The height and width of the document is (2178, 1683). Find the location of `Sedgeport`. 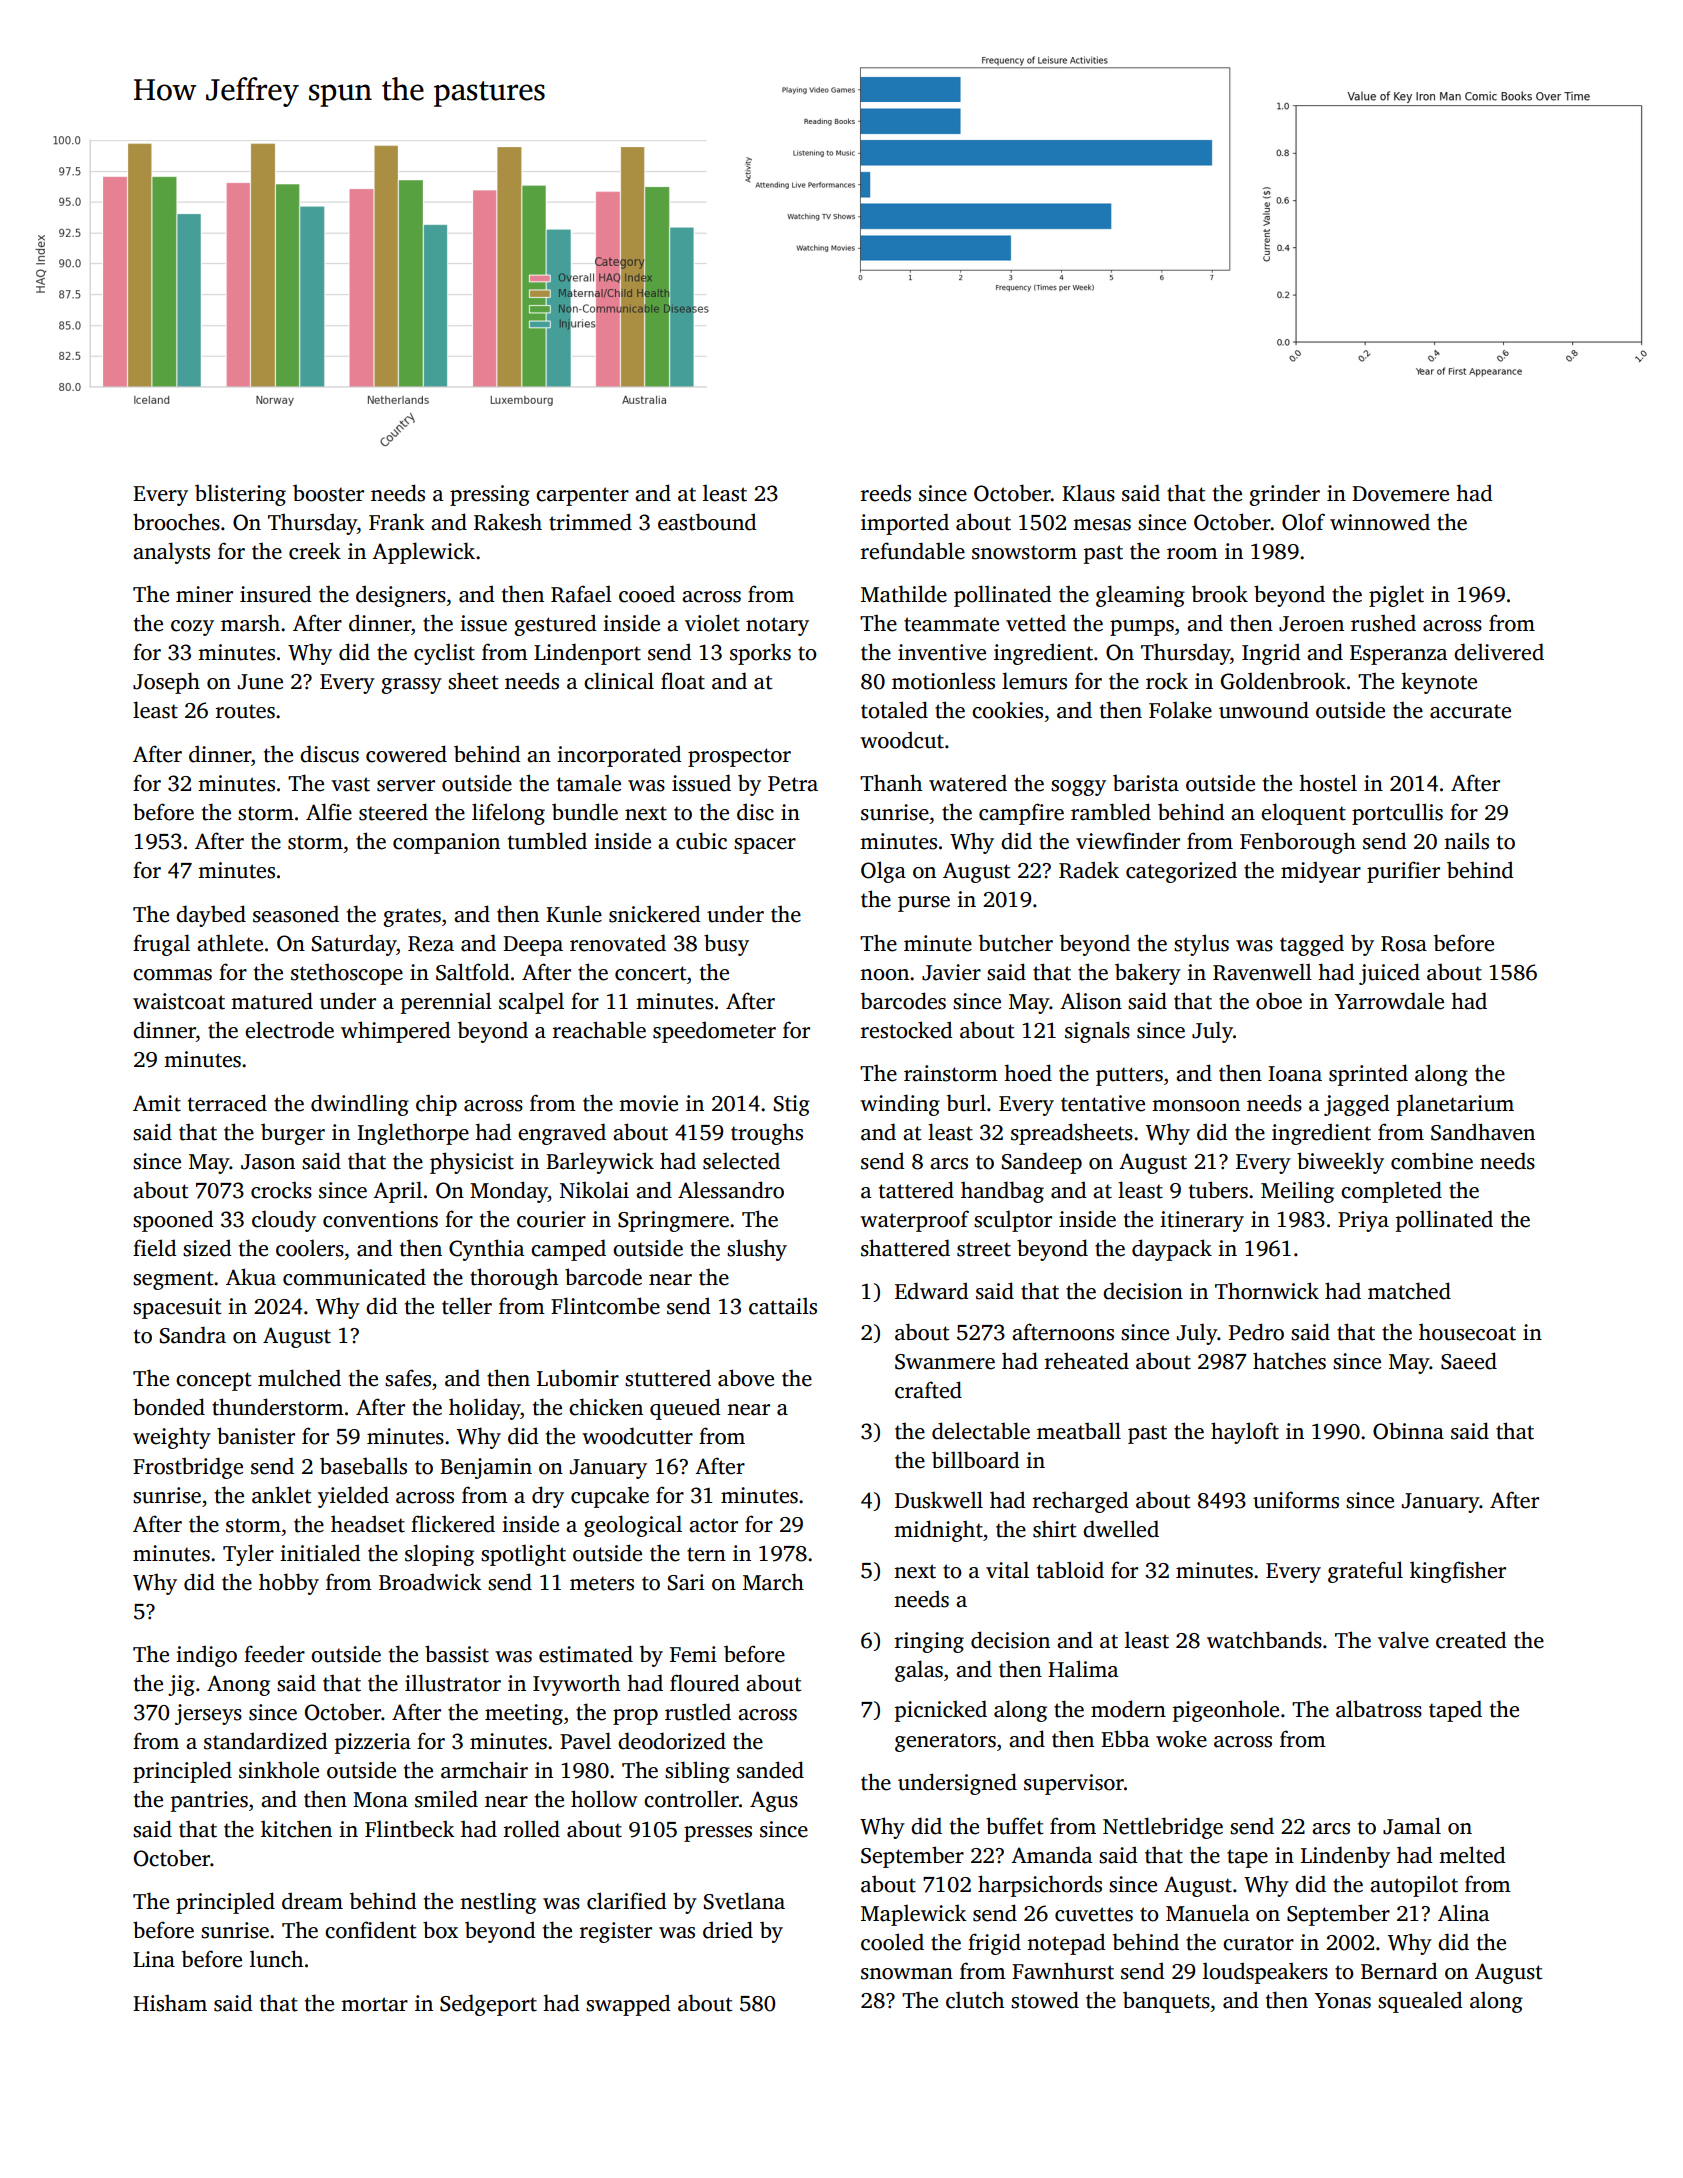

Sedgeport is located at coordinates (488, 2005).
